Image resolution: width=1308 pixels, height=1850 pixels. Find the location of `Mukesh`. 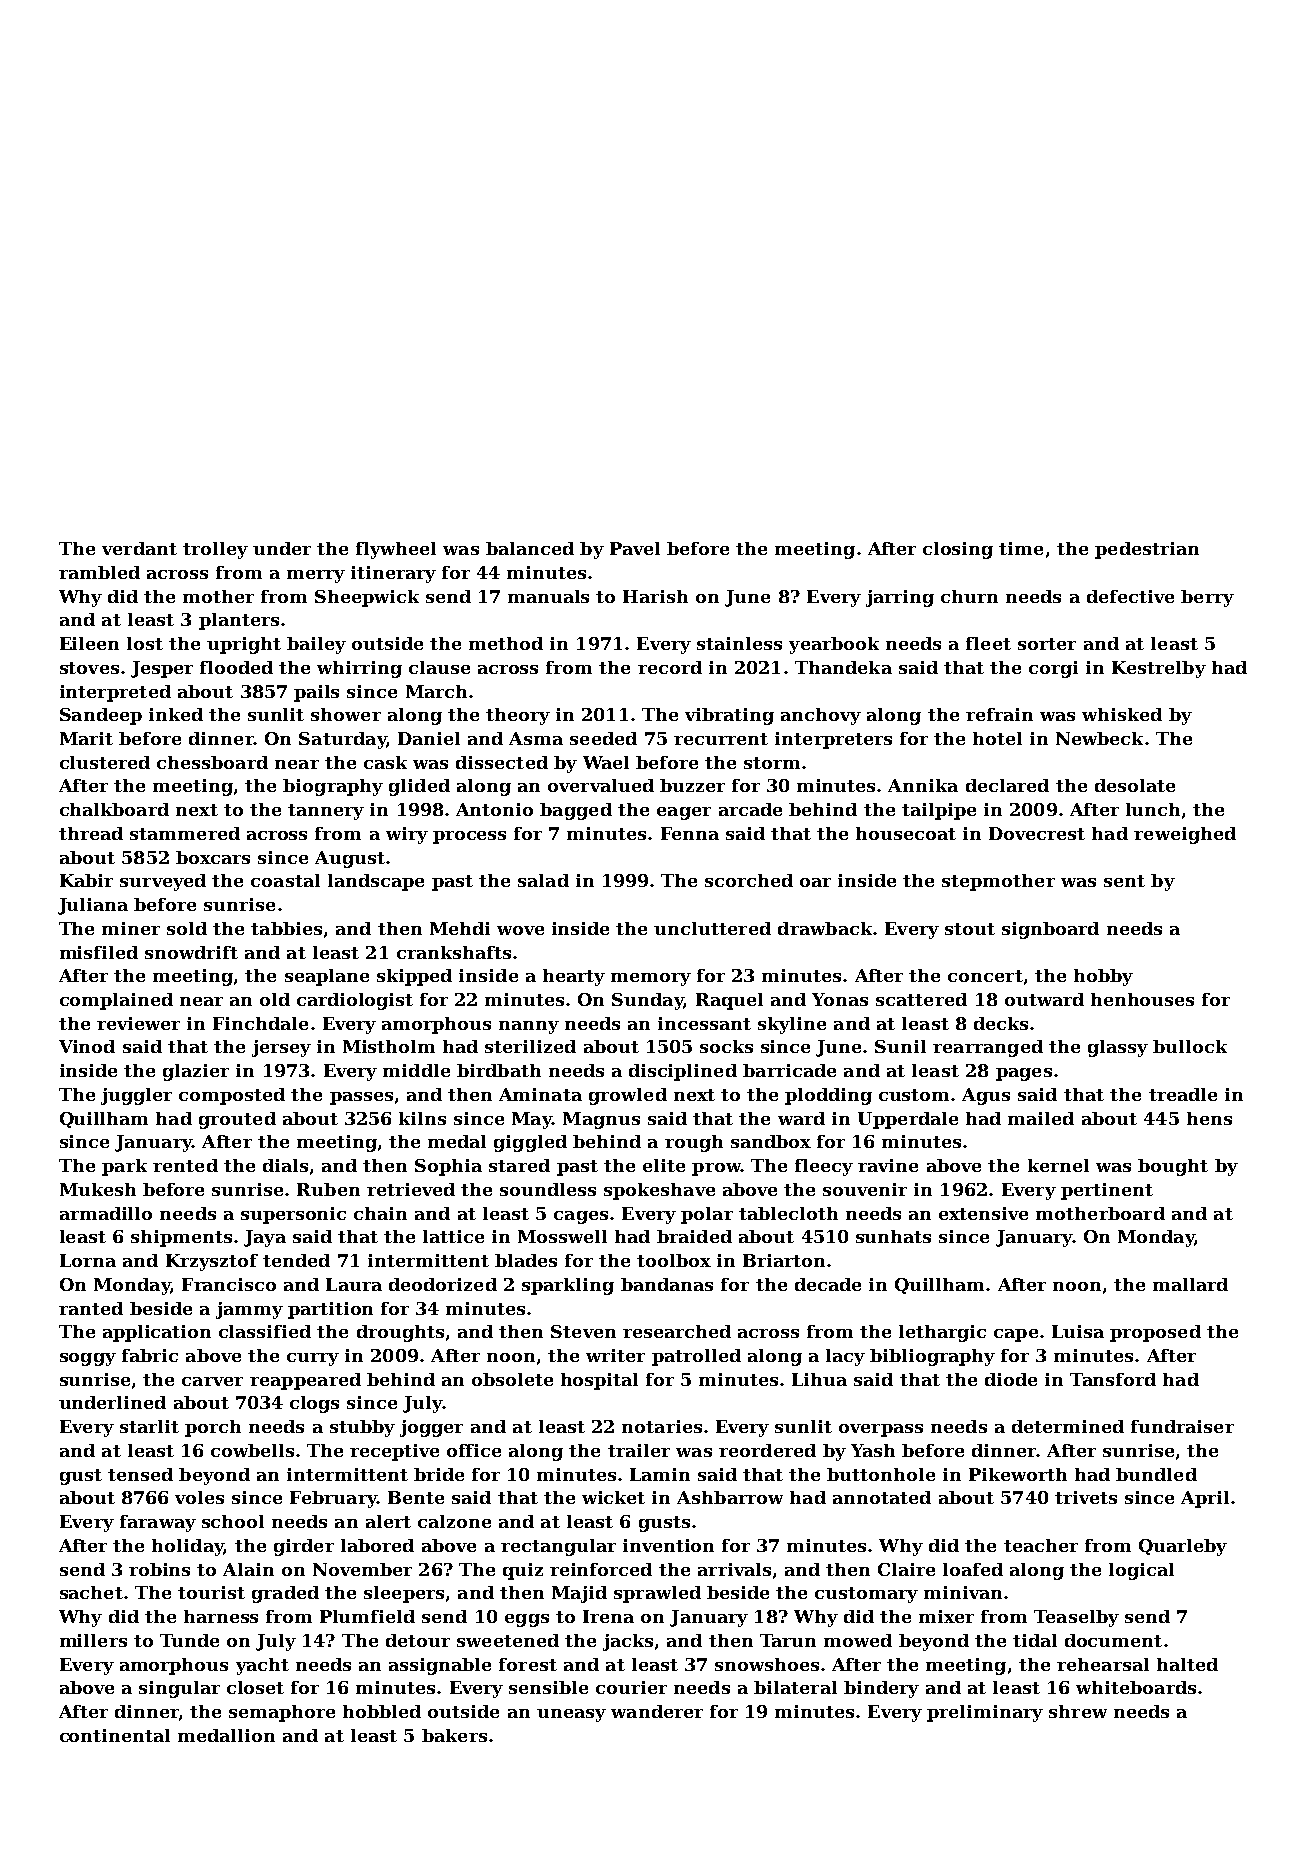

Mukesh is located at coordinates (98, 1189).
